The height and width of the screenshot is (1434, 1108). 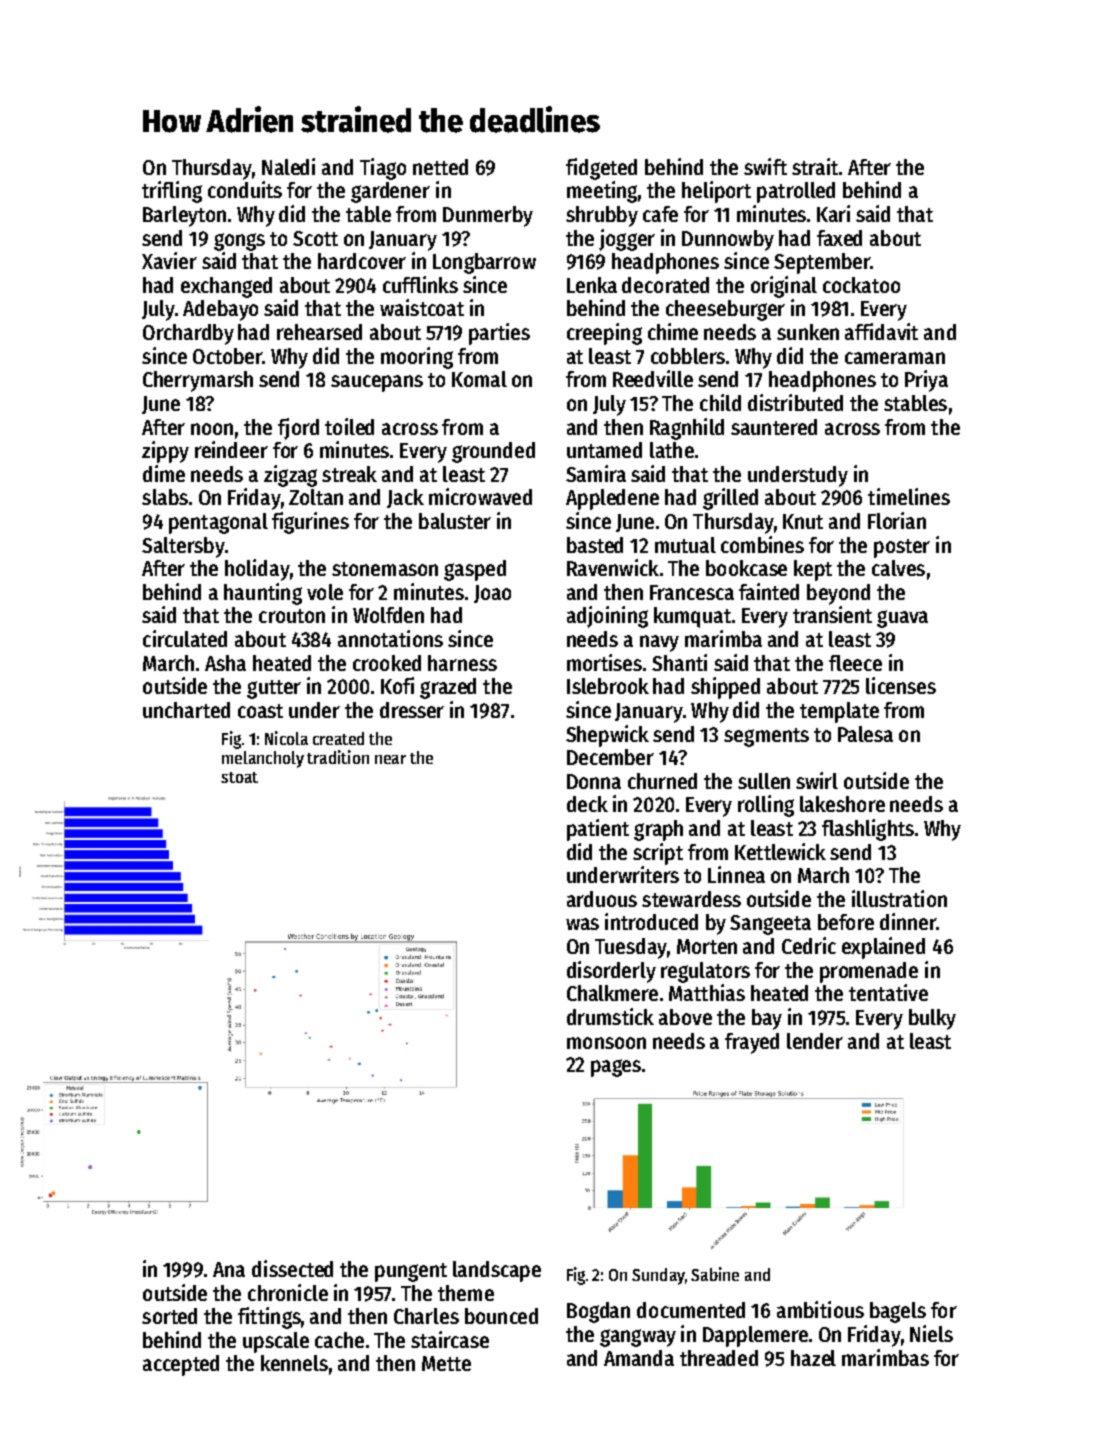 What do you see at coordinates (181, 1365) in the screenshot?
I see `accepted` at bounding box center [181, 1365].
